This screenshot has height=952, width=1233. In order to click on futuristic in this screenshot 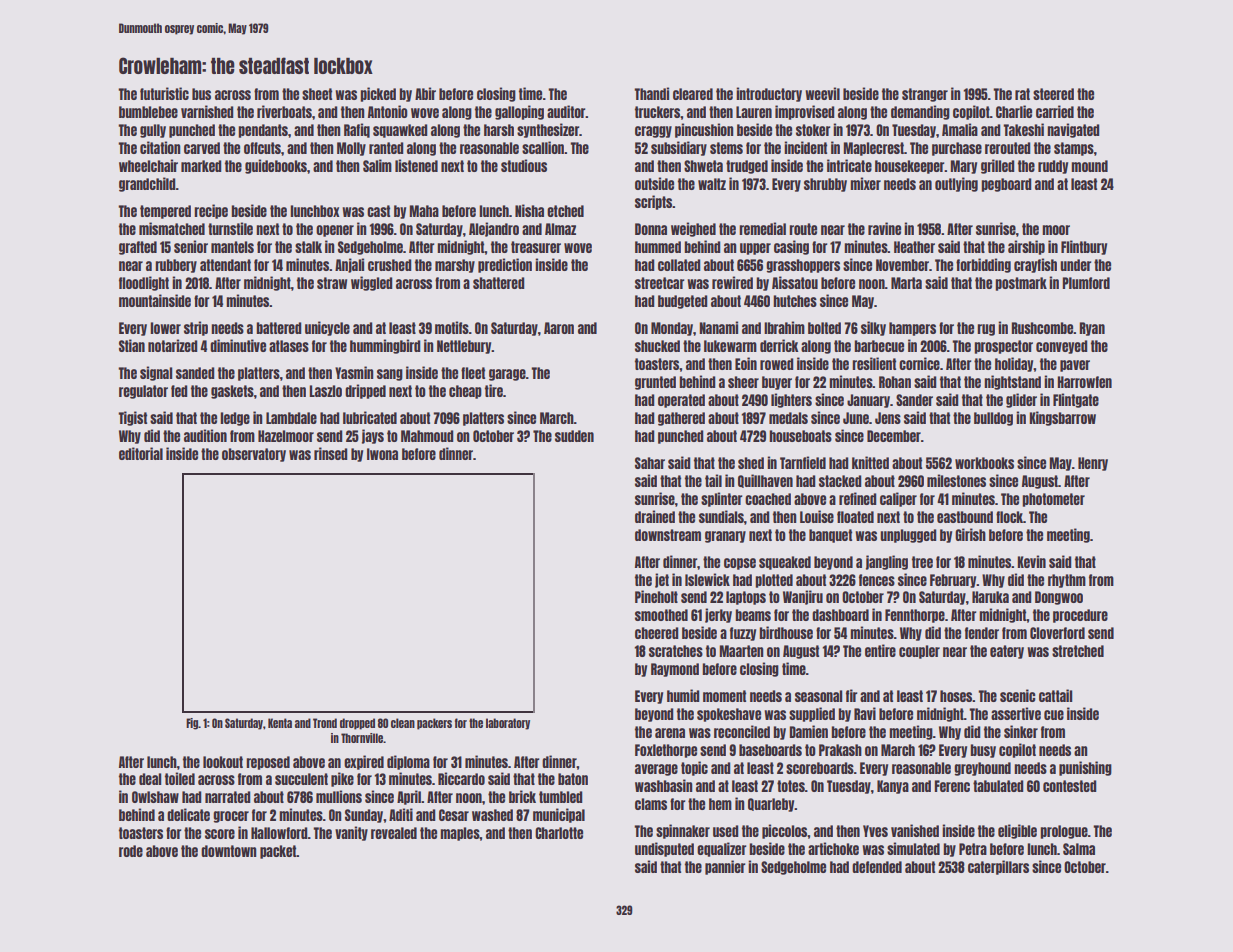, I will do `click(164, 93)`.
